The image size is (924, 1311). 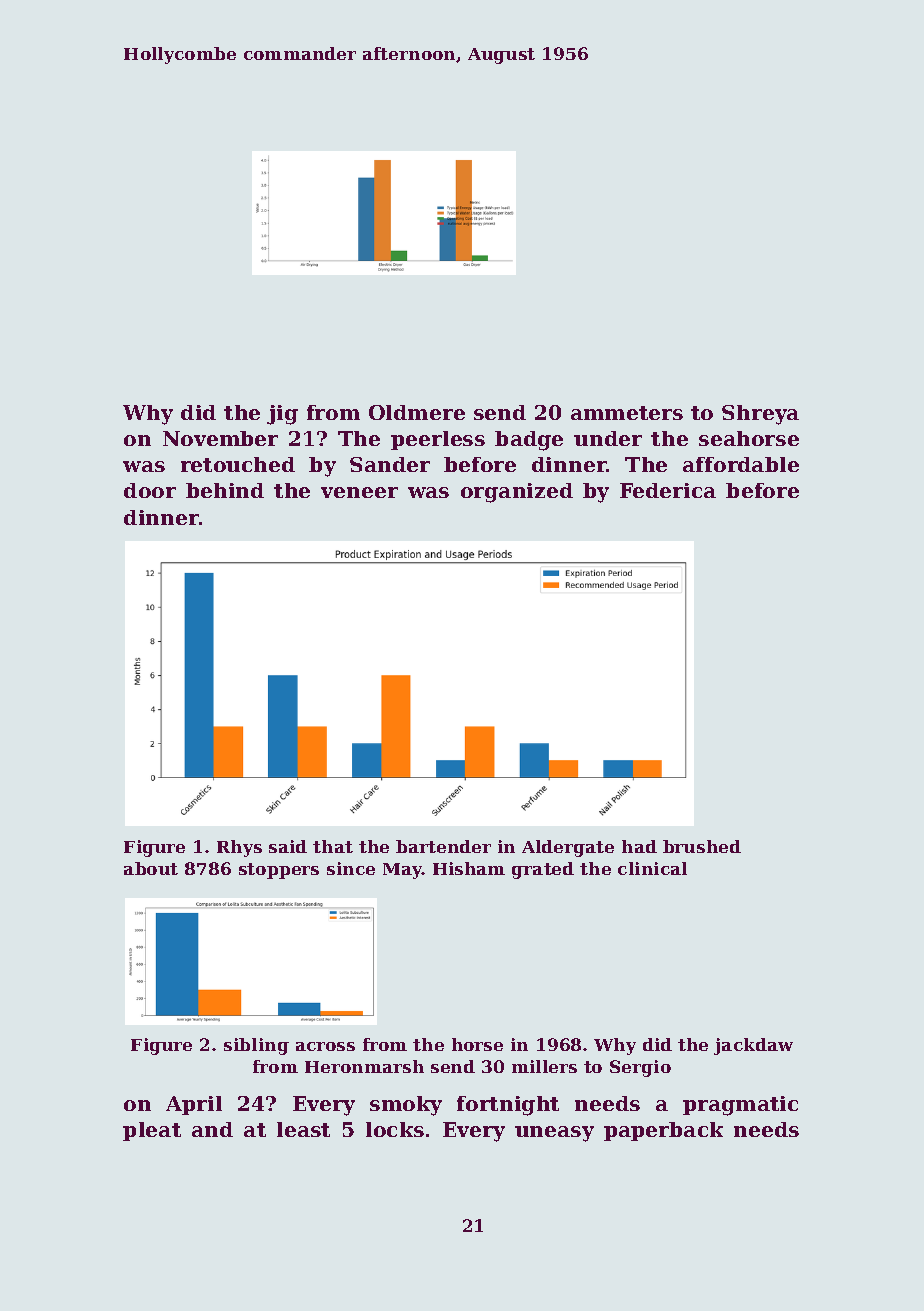 I want to click on Rhys, so click(x=239, y=848).
